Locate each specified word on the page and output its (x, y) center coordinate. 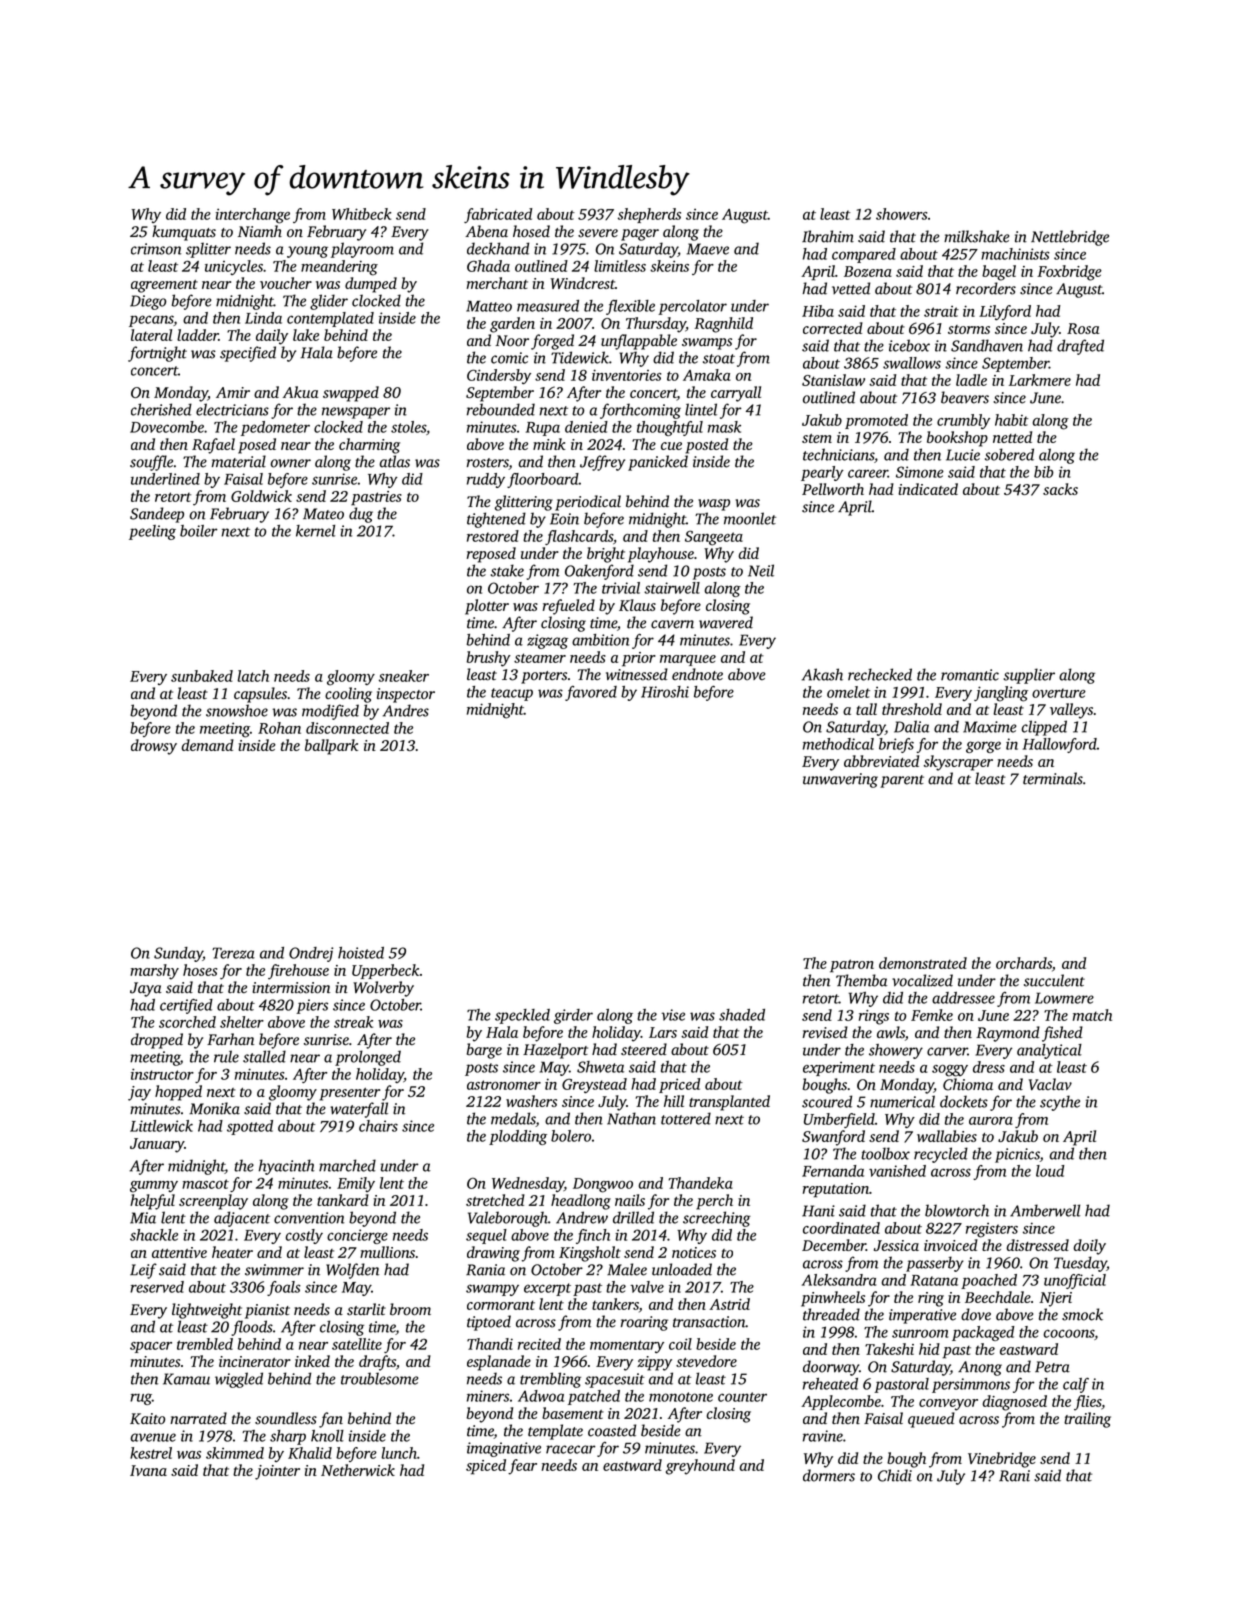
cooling (348, 695)
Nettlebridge (1070, 238)
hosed (531, 231)
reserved (157, 1287)
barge (484, 1051)
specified (248, 354)
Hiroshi (665, 692)
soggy (950, 1071)
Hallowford (1060, 745)
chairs (378, 1126)
